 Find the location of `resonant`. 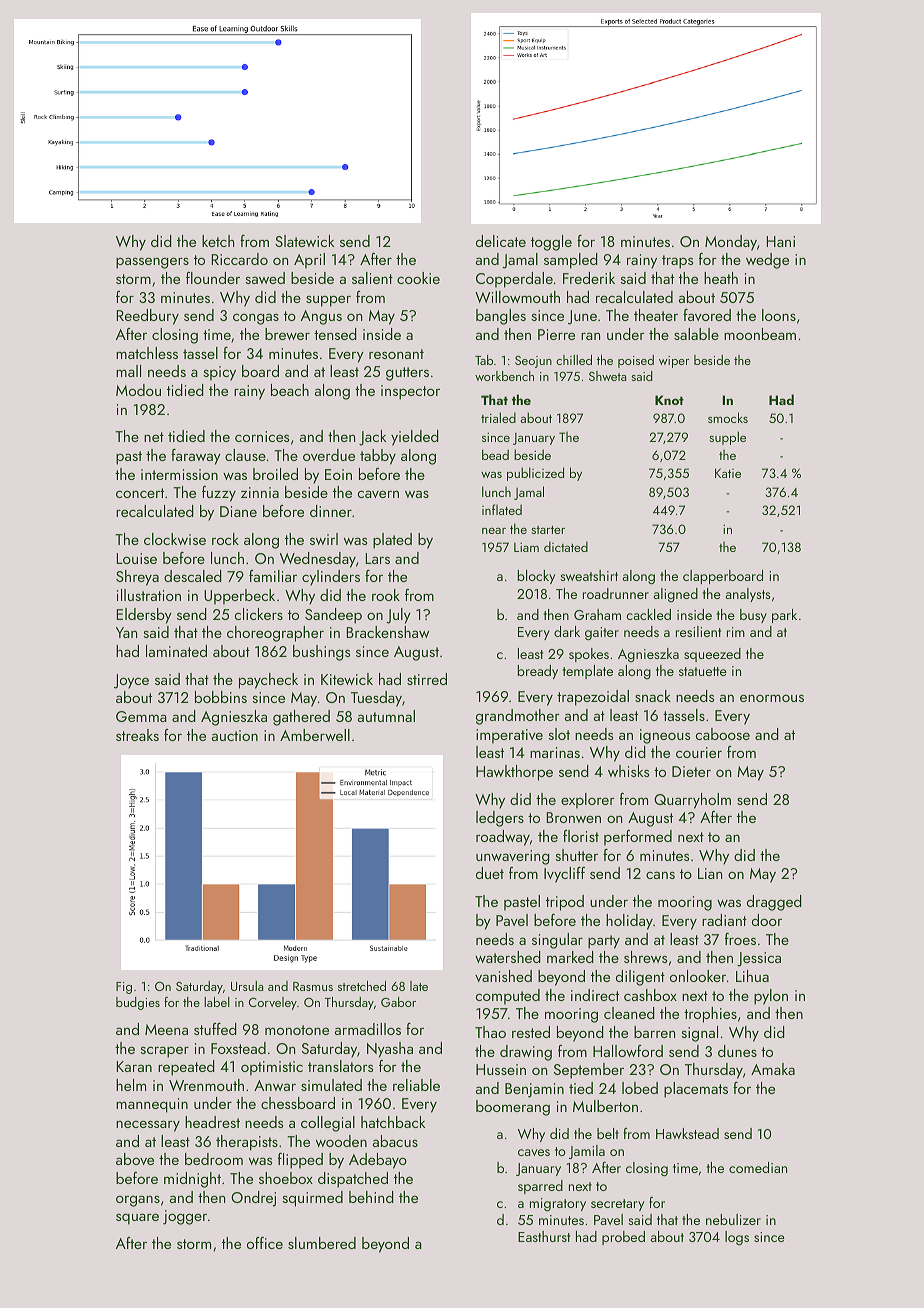

resonant is located at coordinates (396, 354).
